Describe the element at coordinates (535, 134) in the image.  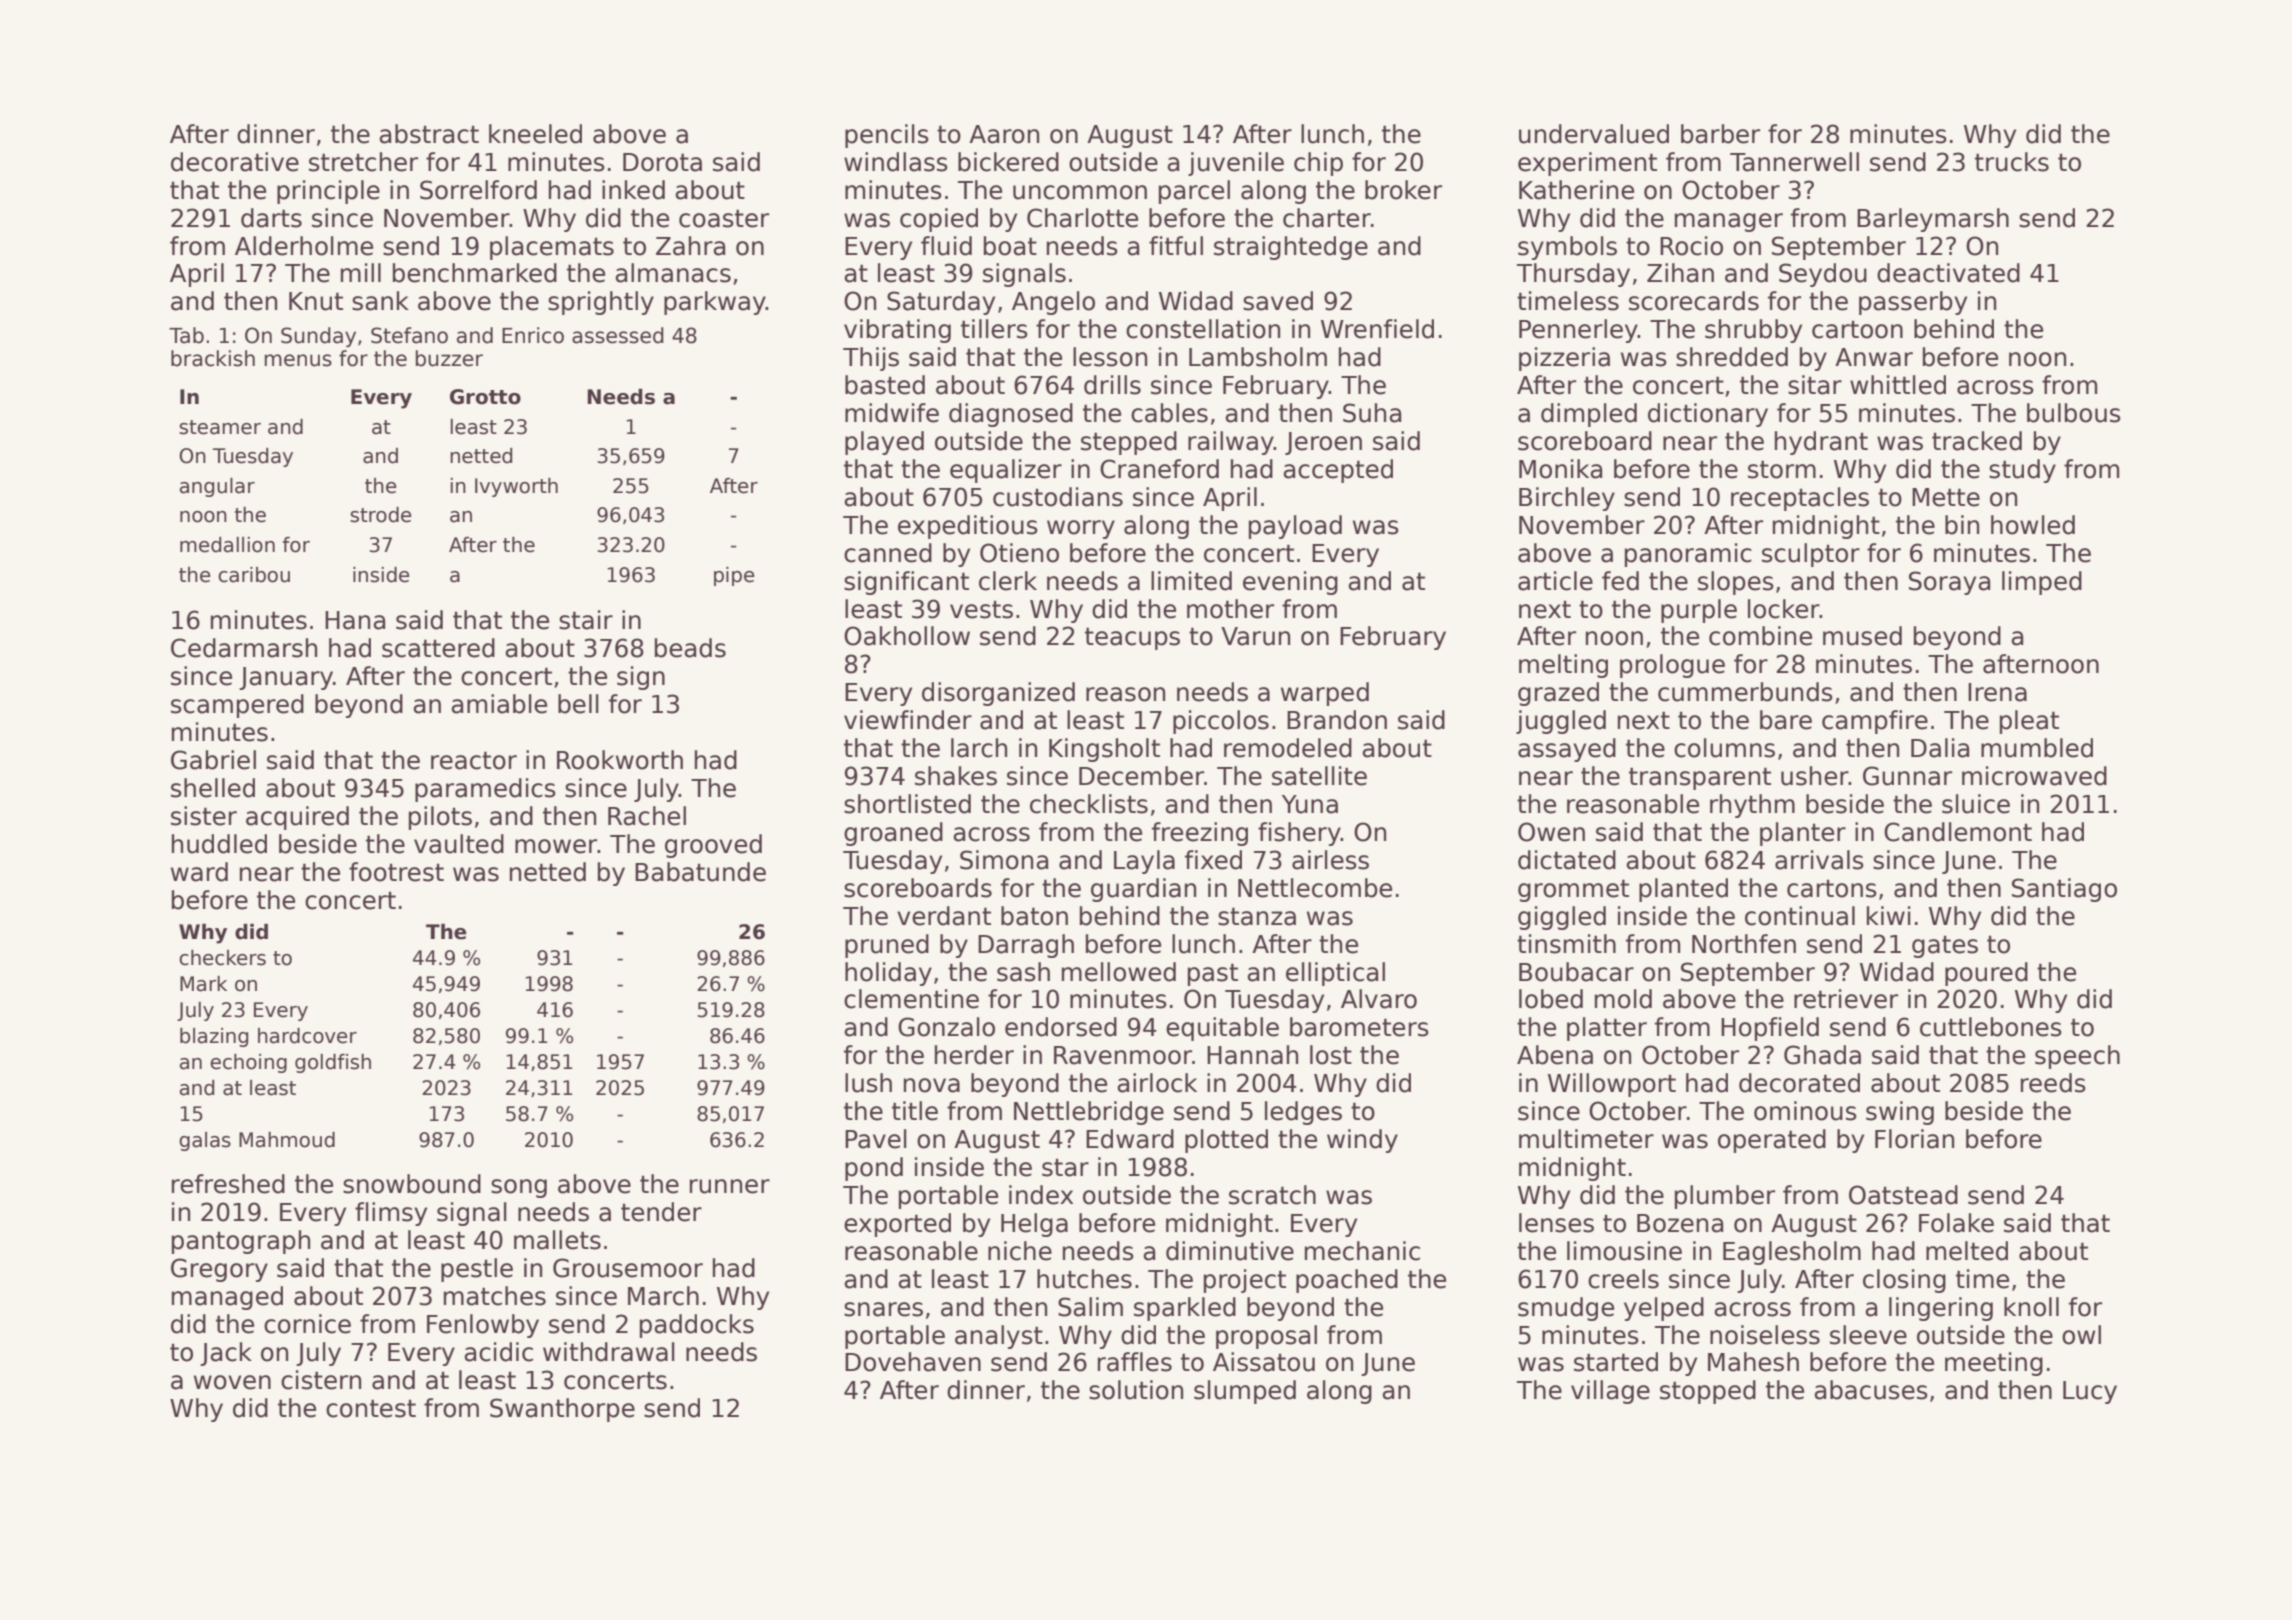
I see `kneeled` at that location.
